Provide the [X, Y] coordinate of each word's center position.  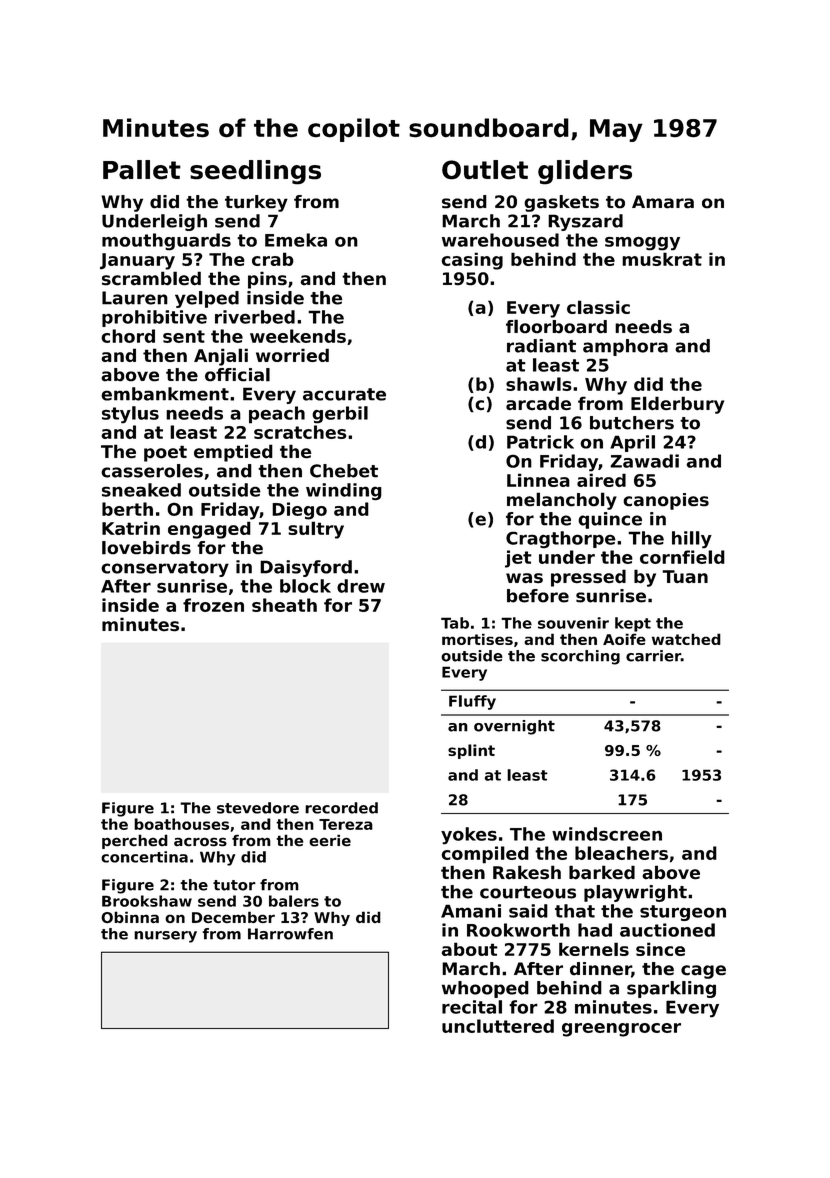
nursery [165, 937]
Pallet [142, 170]
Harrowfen [290, 934]
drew [361, 586]
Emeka [296, 240]
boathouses [181, 824]
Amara [663, 201]
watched [686, 639]
